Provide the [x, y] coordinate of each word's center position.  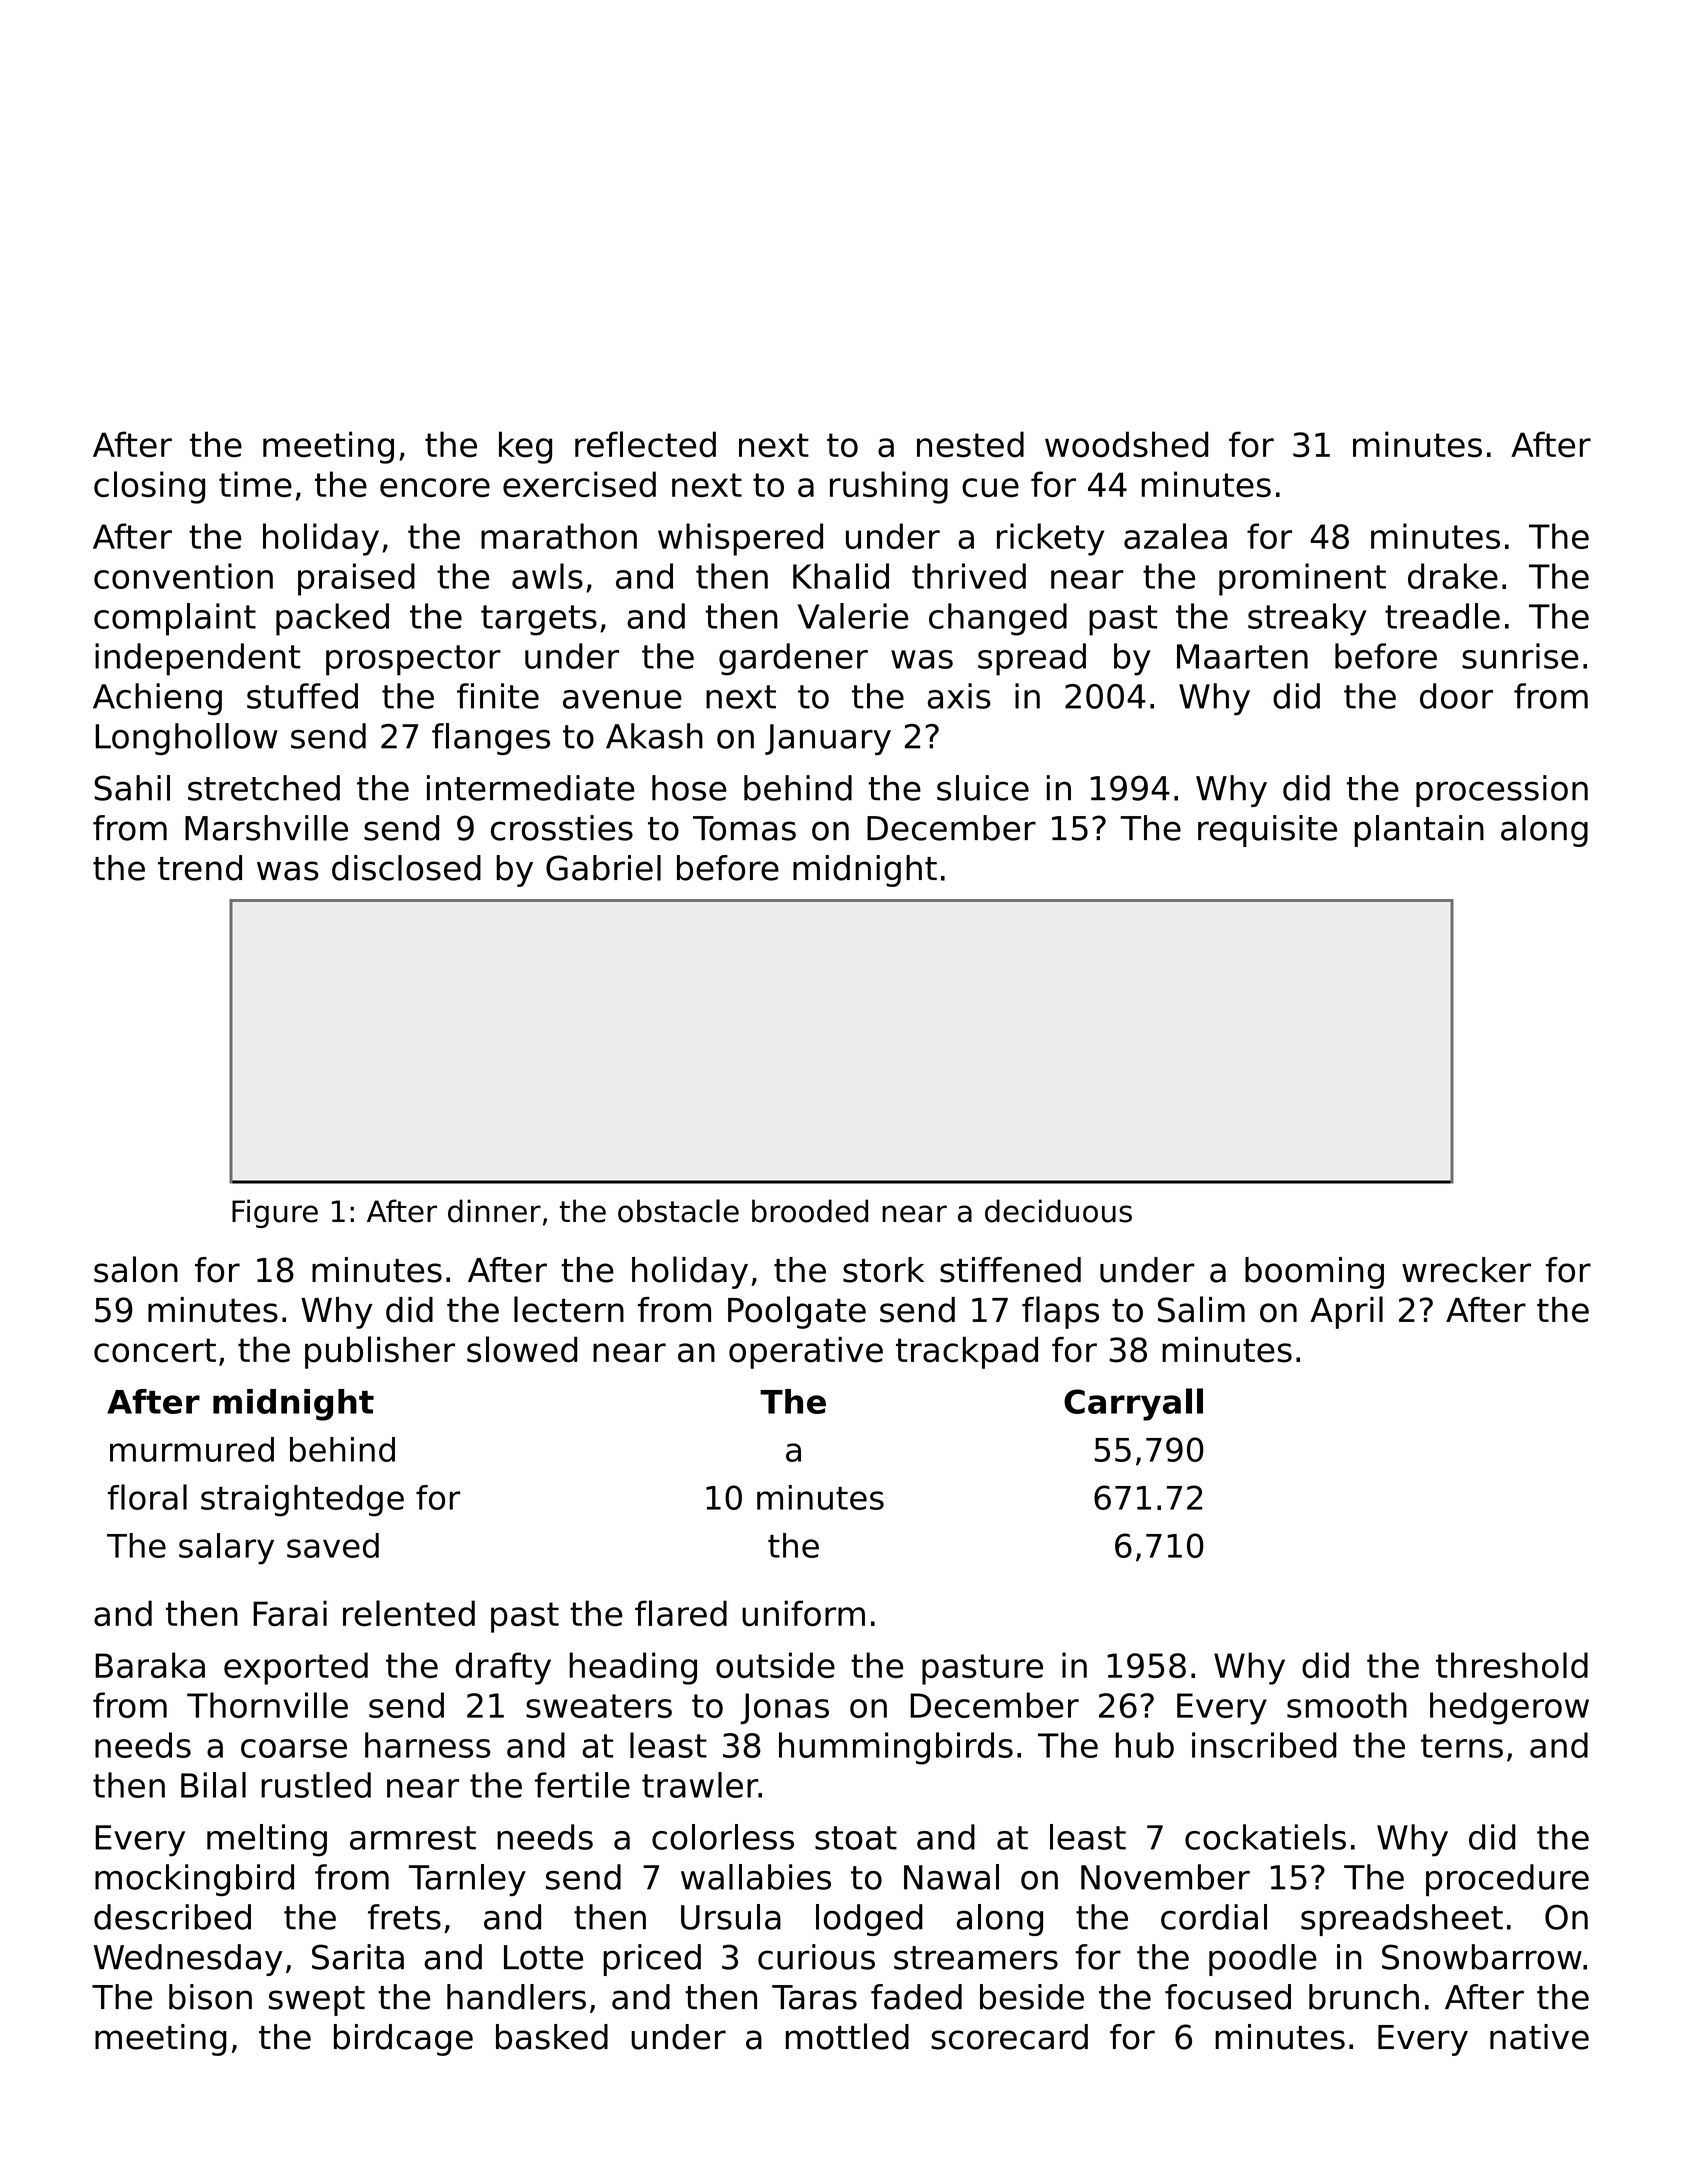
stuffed [302, 696]
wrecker [1466, 1270]
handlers [516, 1997]
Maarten [1242, 656]
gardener [793, 659]
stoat [856, 1838]
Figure [275, 1213]
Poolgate [797, 1312]
